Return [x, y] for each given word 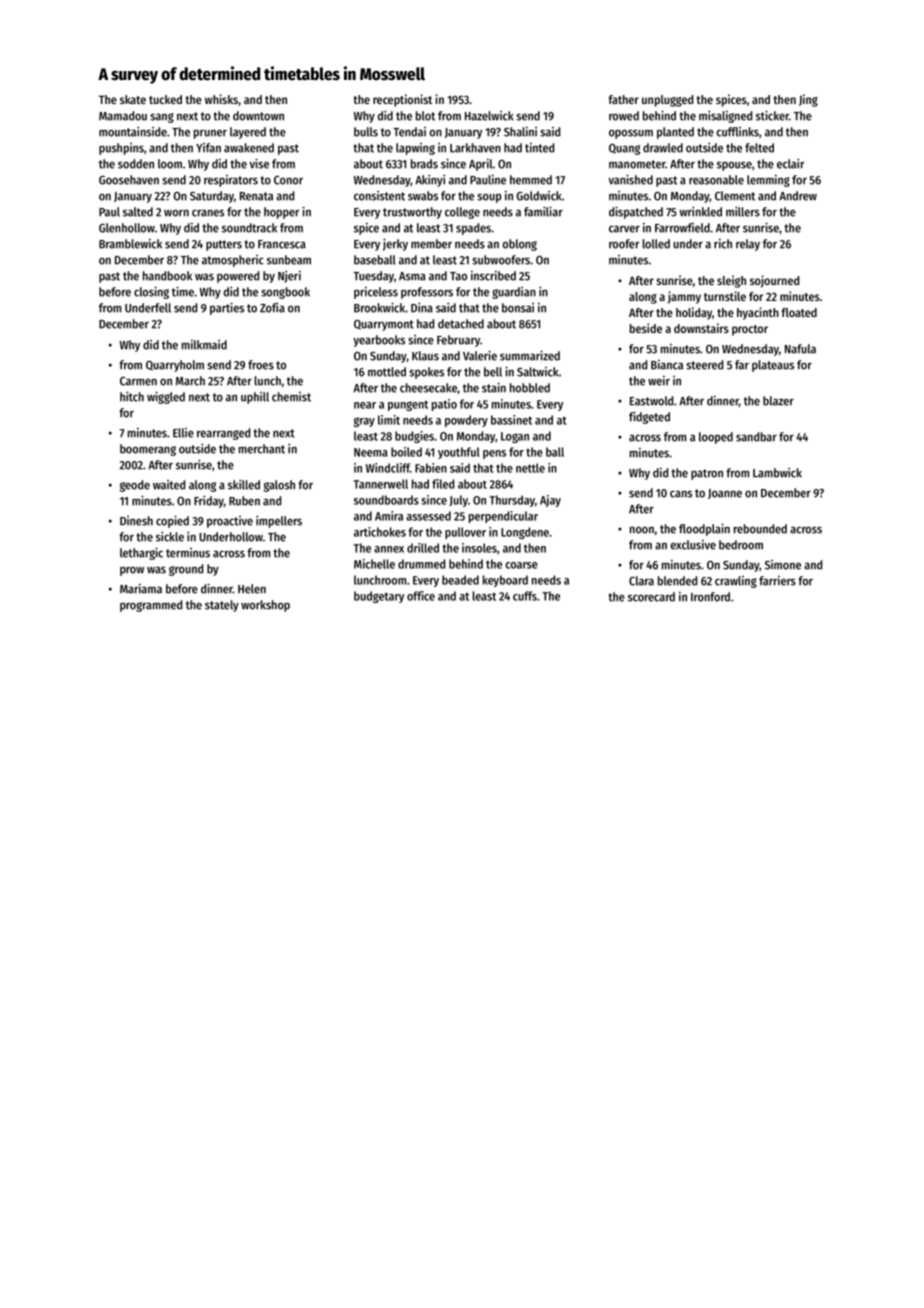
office [421, 596]
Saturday [212, 197]
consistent [379, 196]
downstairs [701, 328]
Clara [641, 581]
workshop [265, 606]
